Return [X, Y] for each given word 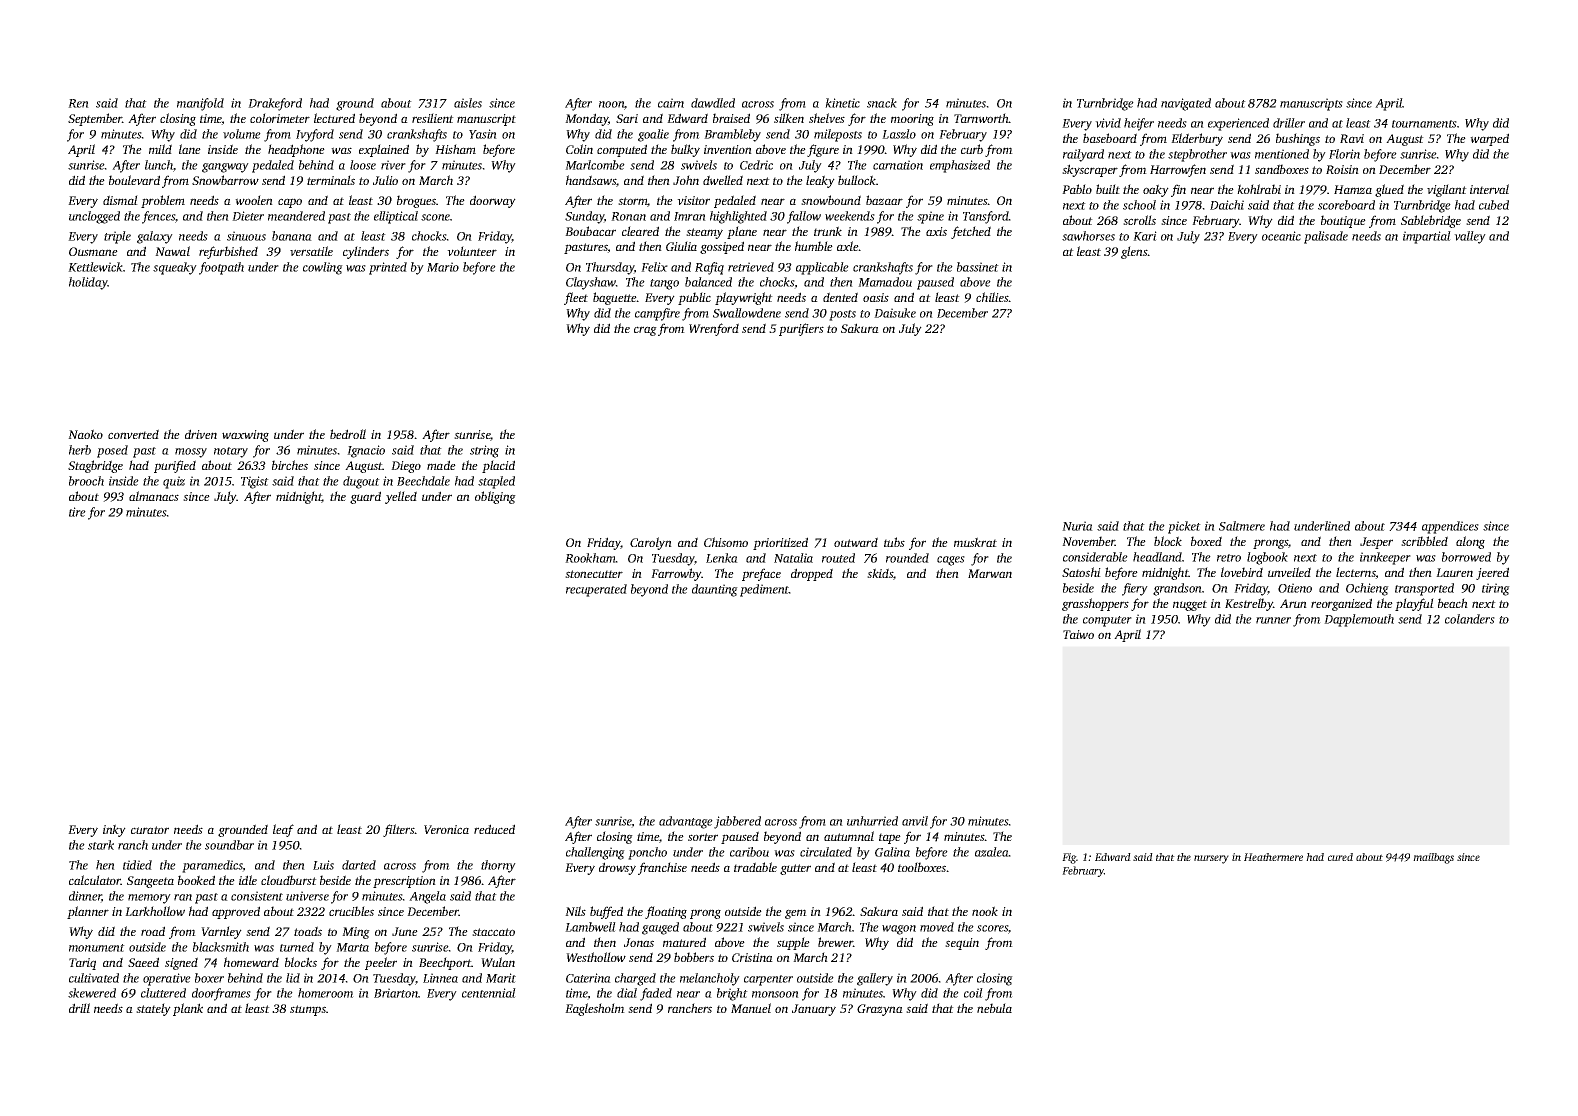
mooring [912, 120]
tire [77, 512]
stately [153, 1009]
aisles [468, 103]
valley [1470, 237]
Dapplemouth [1359, 620]
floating [666, 912]
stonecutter [594, 574]
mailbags [1433, 858]
